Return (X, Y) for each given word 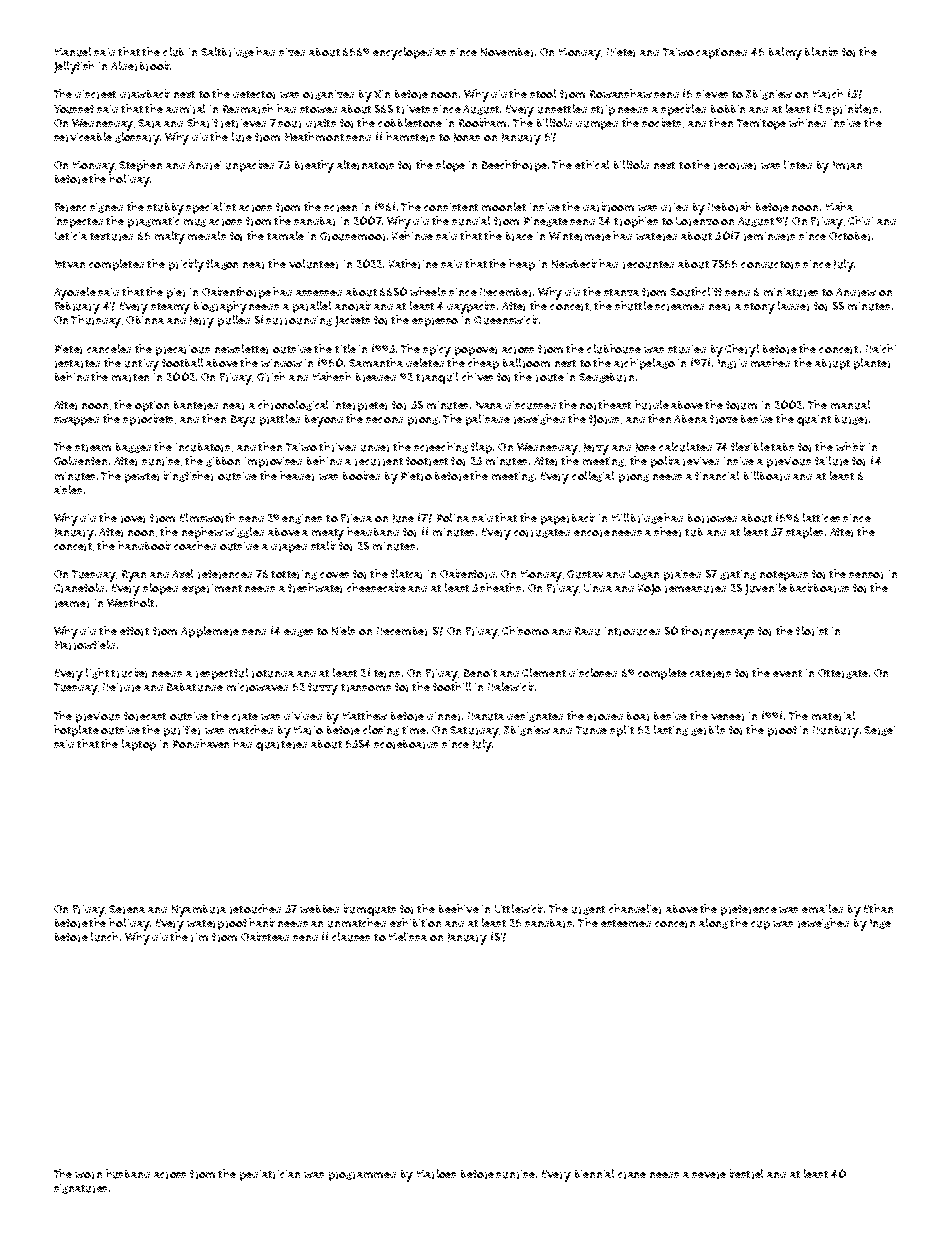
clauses (351, 937)
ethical (592, 164)
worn (88, 1175)
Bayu (243, 421)
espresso (435, 322)
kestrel (746, 1174)
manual (850, 405)
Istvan (70, 264)
